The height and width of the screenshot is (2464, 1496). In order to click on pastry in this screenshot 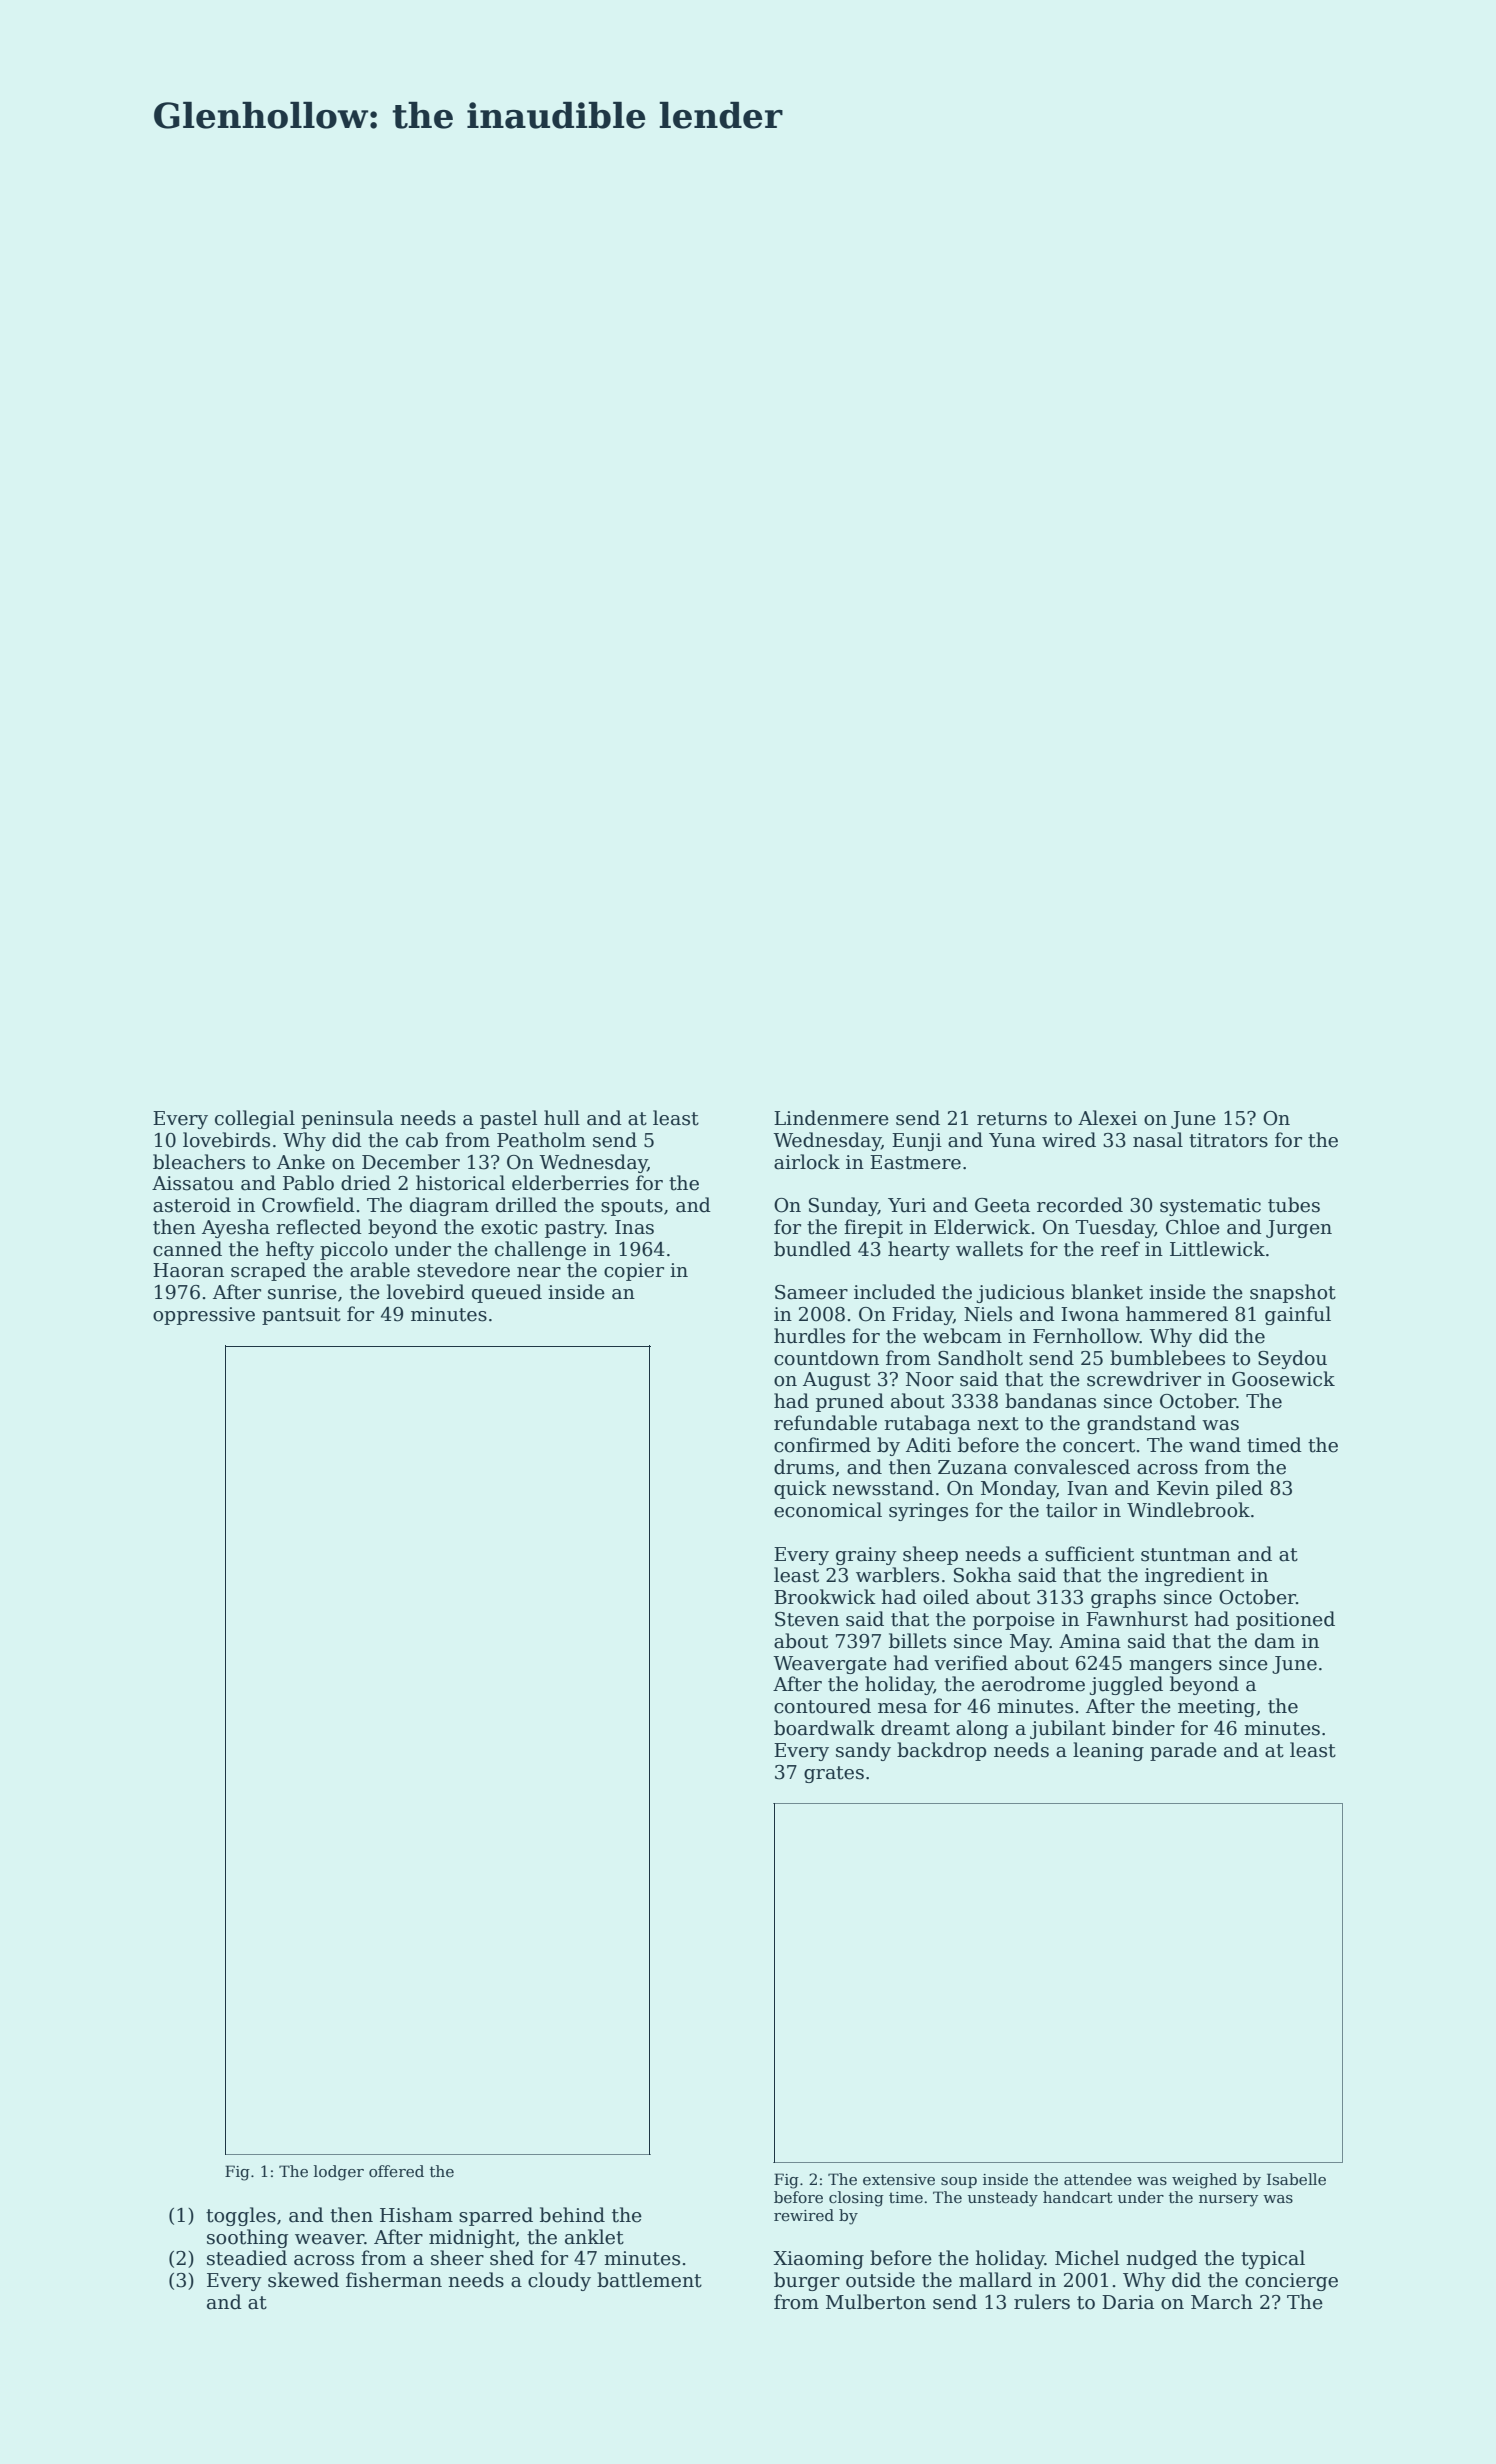, I will do `click(574, 1229)`.
